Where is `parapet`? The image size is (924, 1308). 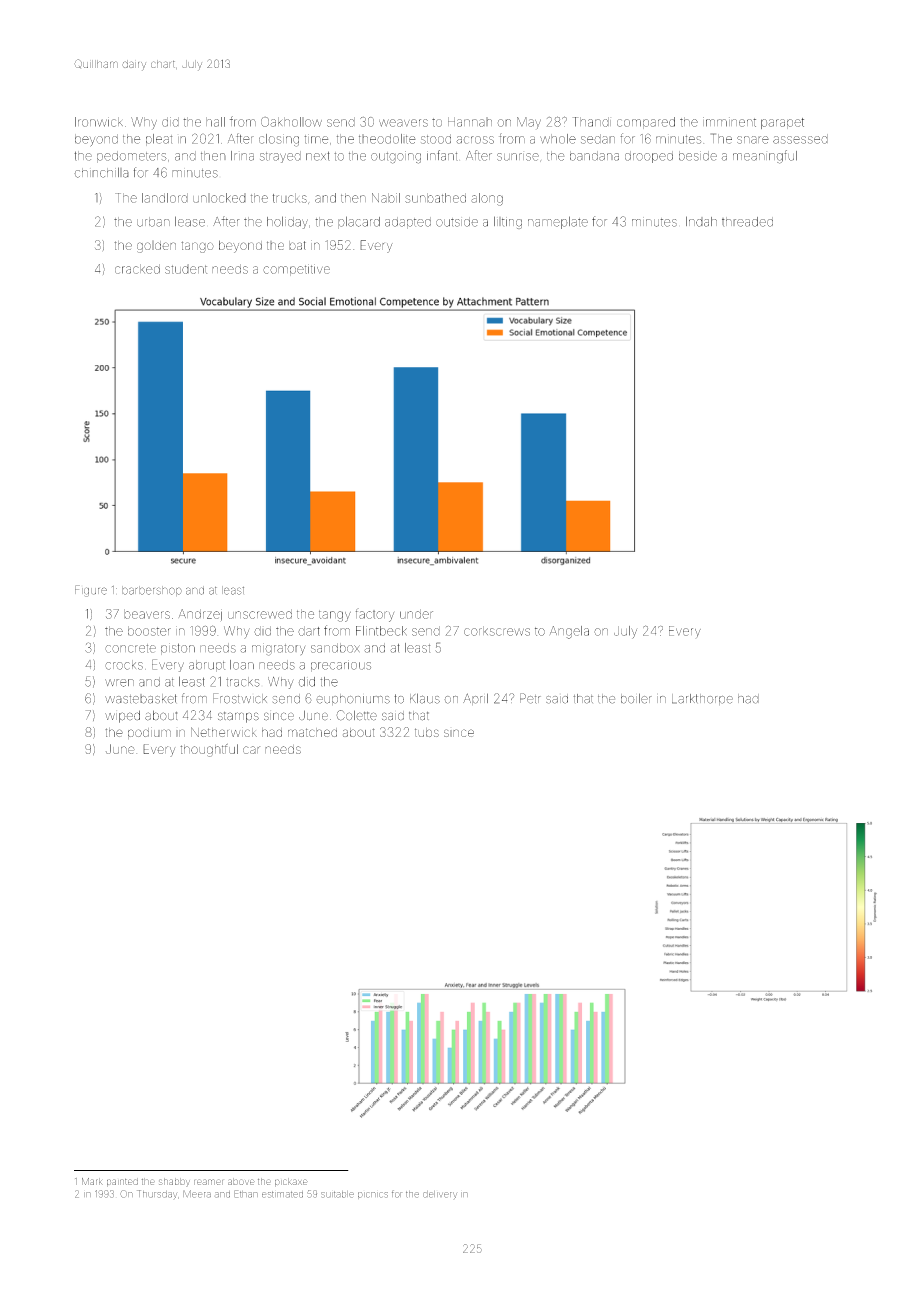
parapet is located at coordinates (782, 123).
